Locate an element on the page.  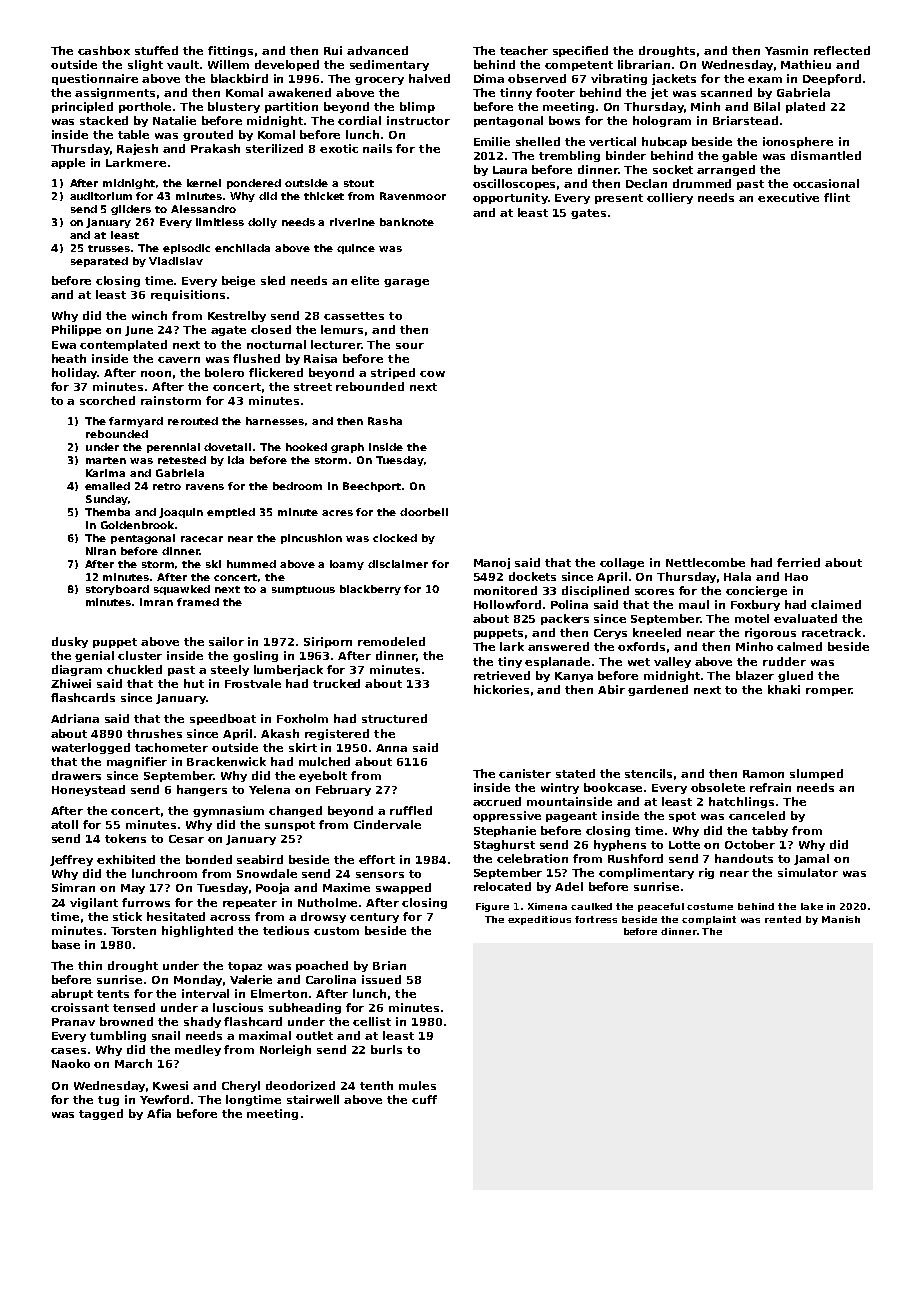
librarian is located at coordinates (644, 64).
